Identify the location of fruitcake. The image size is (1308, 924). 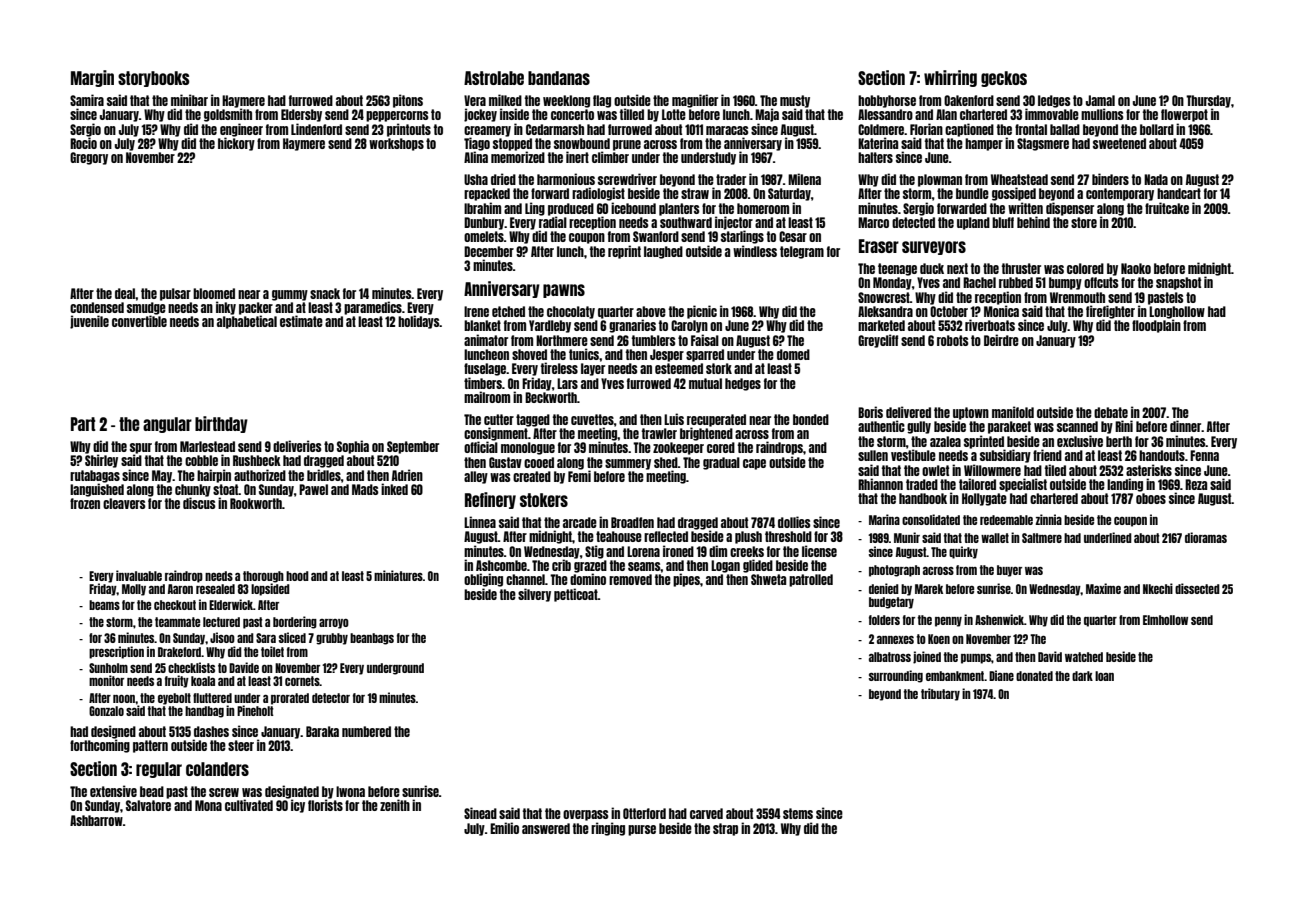
(1167, 208).
